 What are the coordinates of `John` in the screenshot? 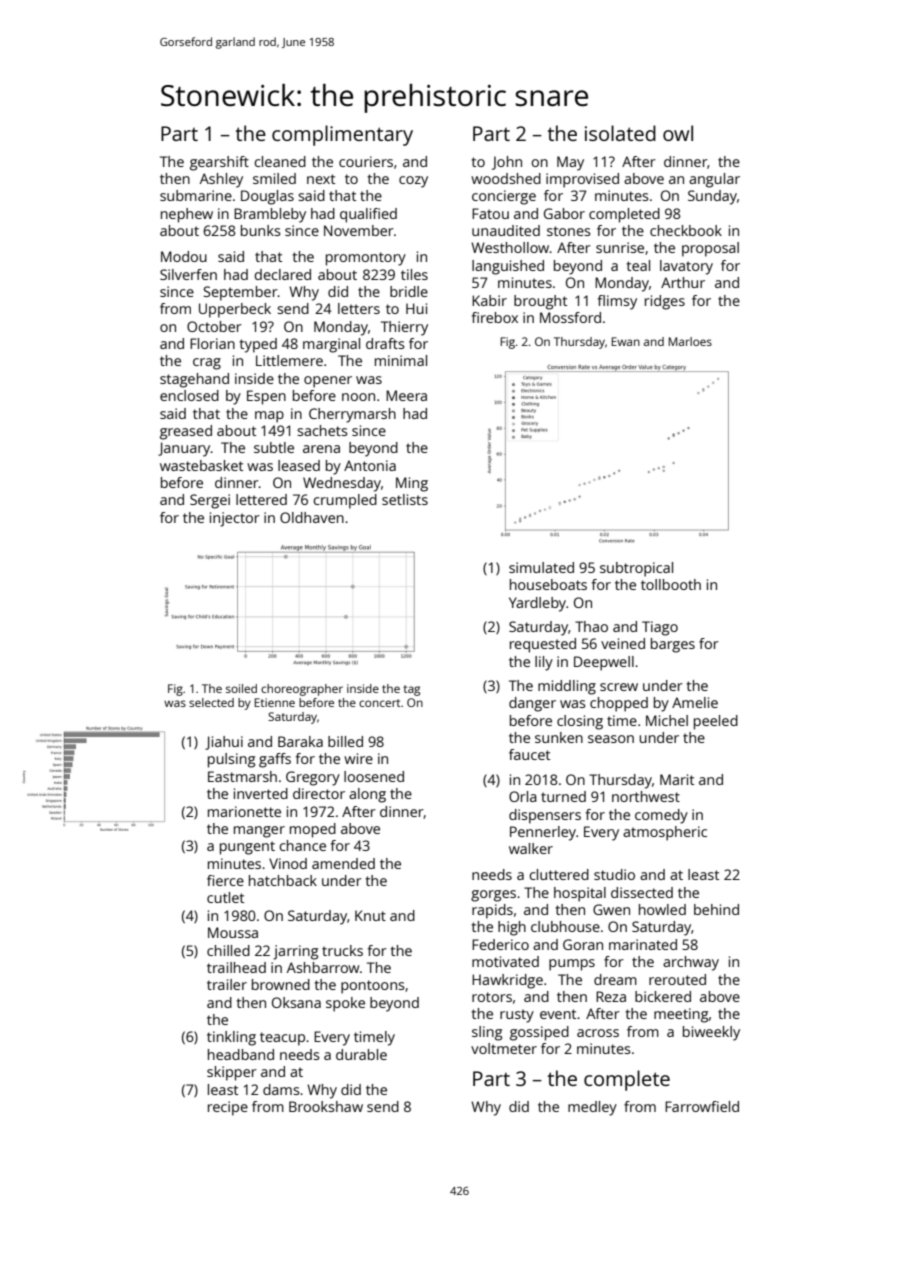 It's located at (507, 163).
